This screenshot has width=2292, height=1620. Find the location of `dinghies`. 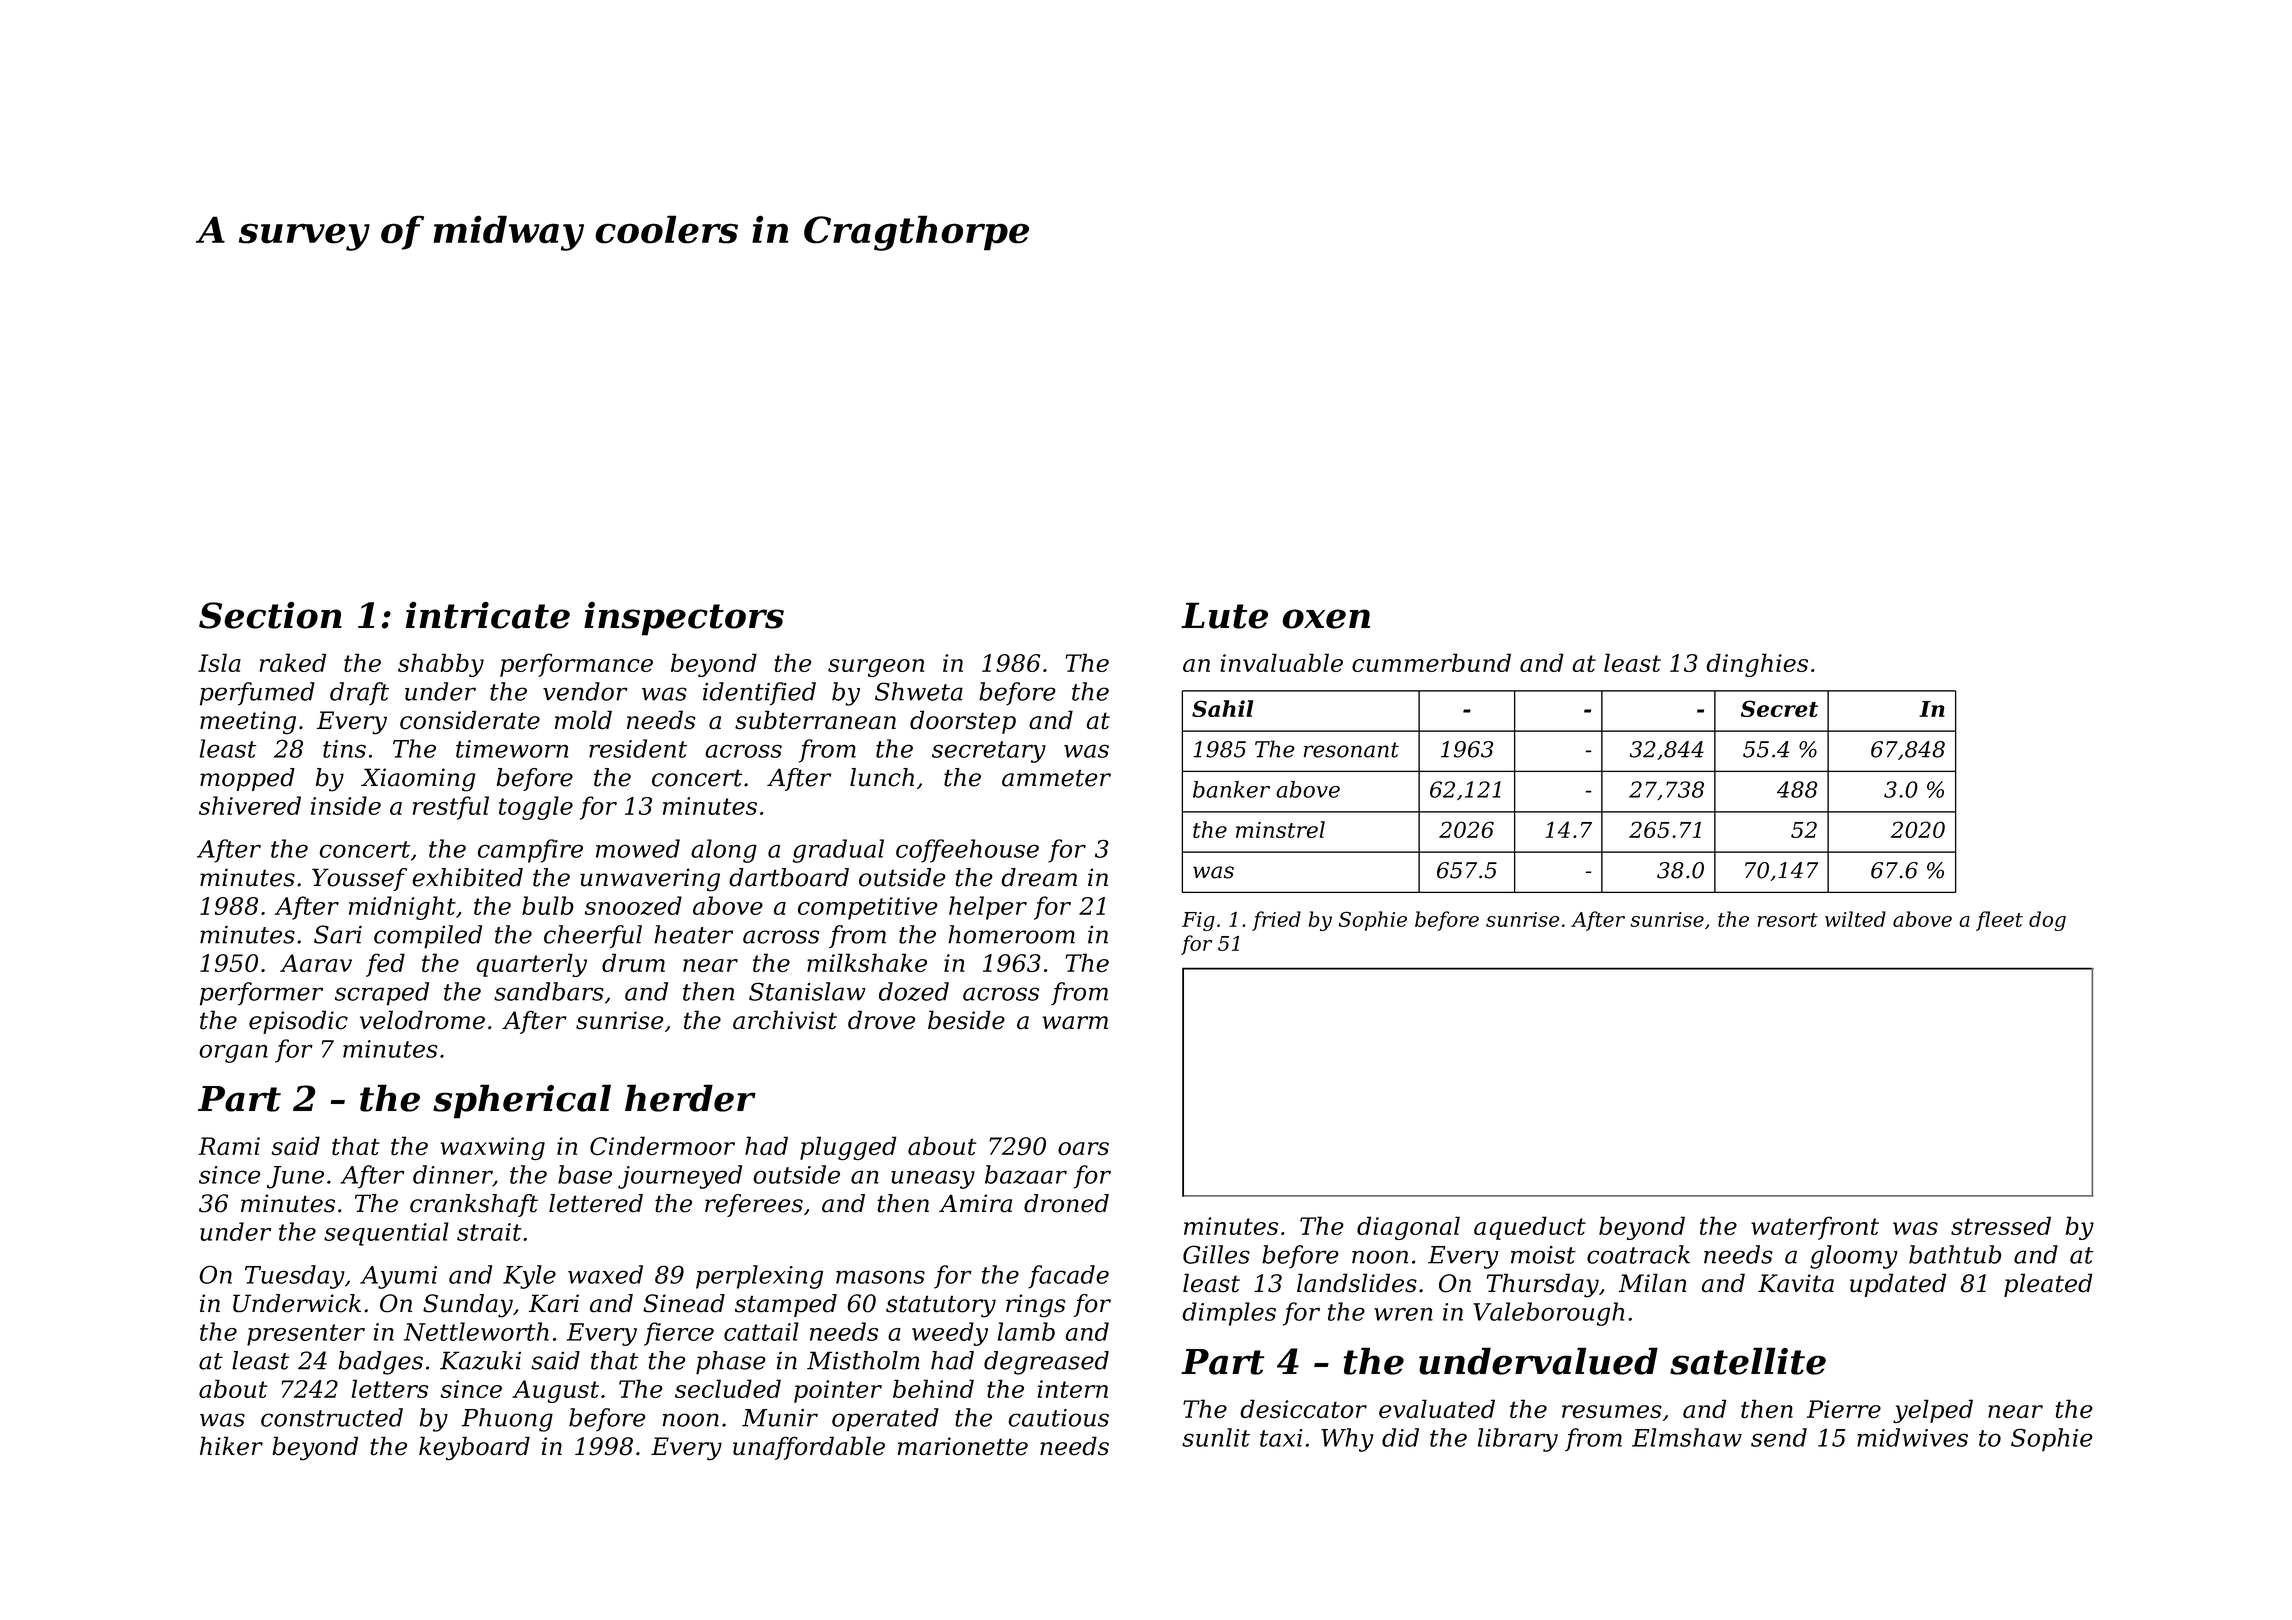

dinghies is located at coordinates (1757, 665).
